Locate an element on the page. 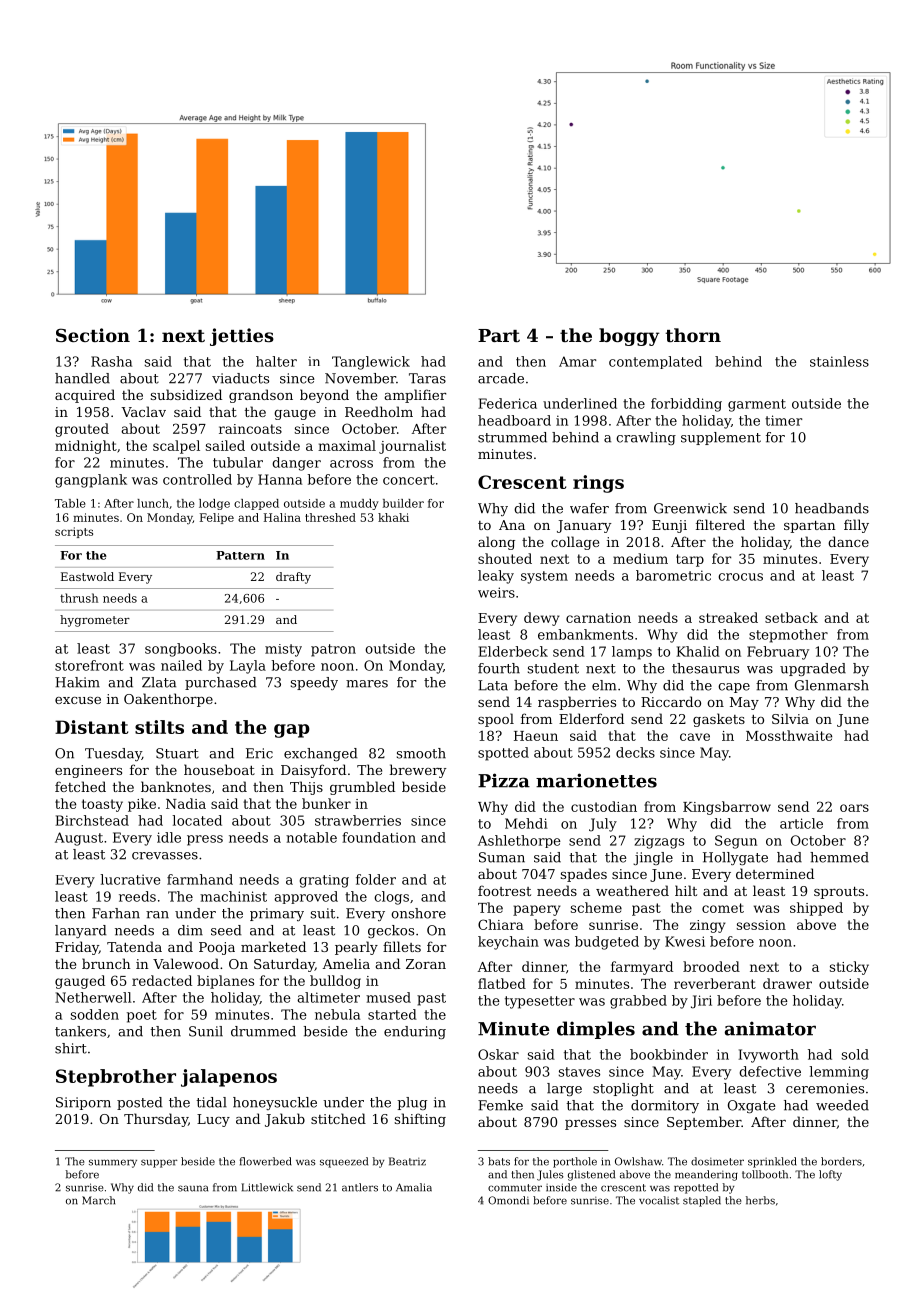 The width and height of the document is (924, 1308). Halina is located at coordinates (282, 517).
